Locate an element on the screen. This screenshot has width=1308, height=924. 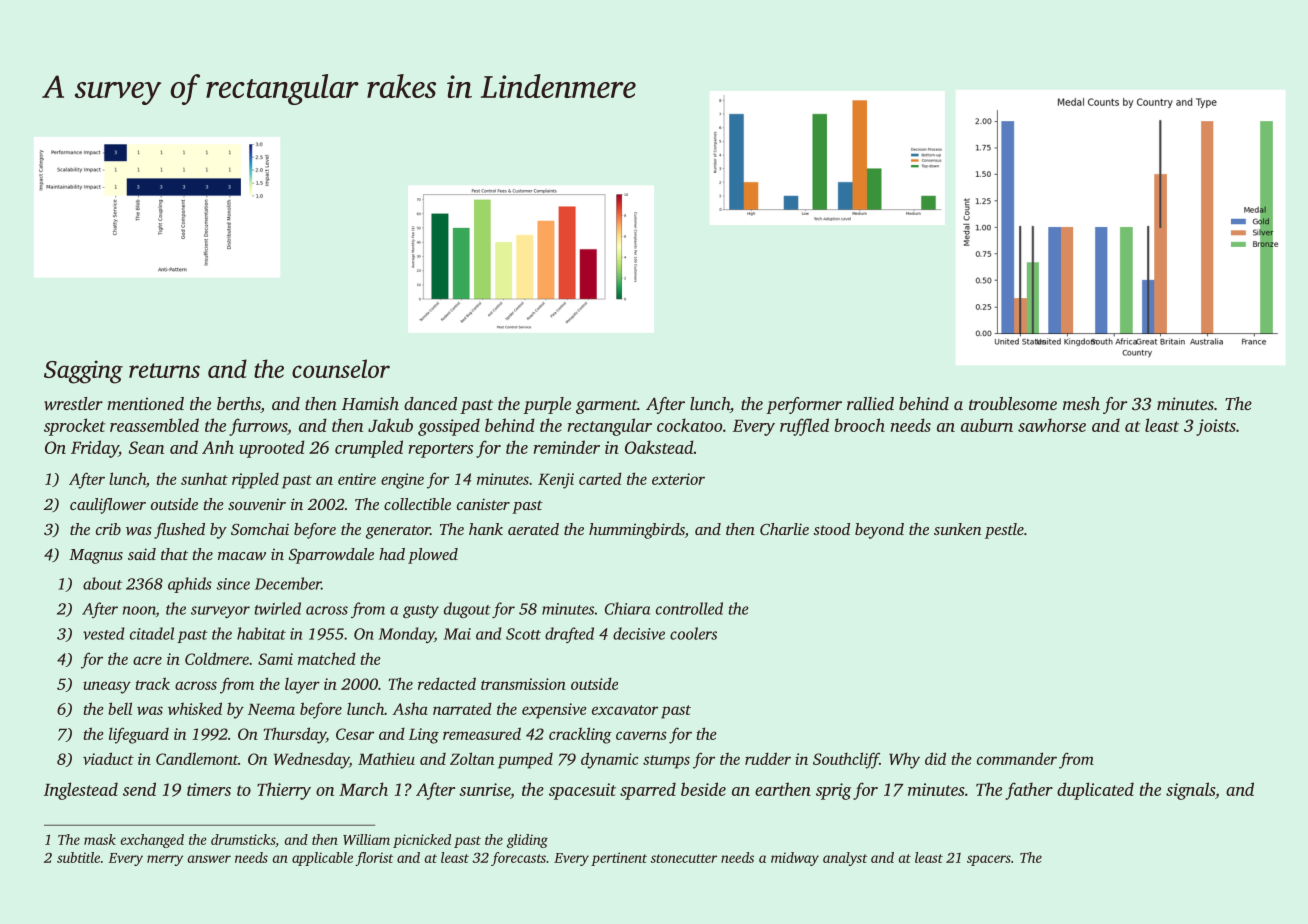
mesh is located at coordinates (1081, 403).
